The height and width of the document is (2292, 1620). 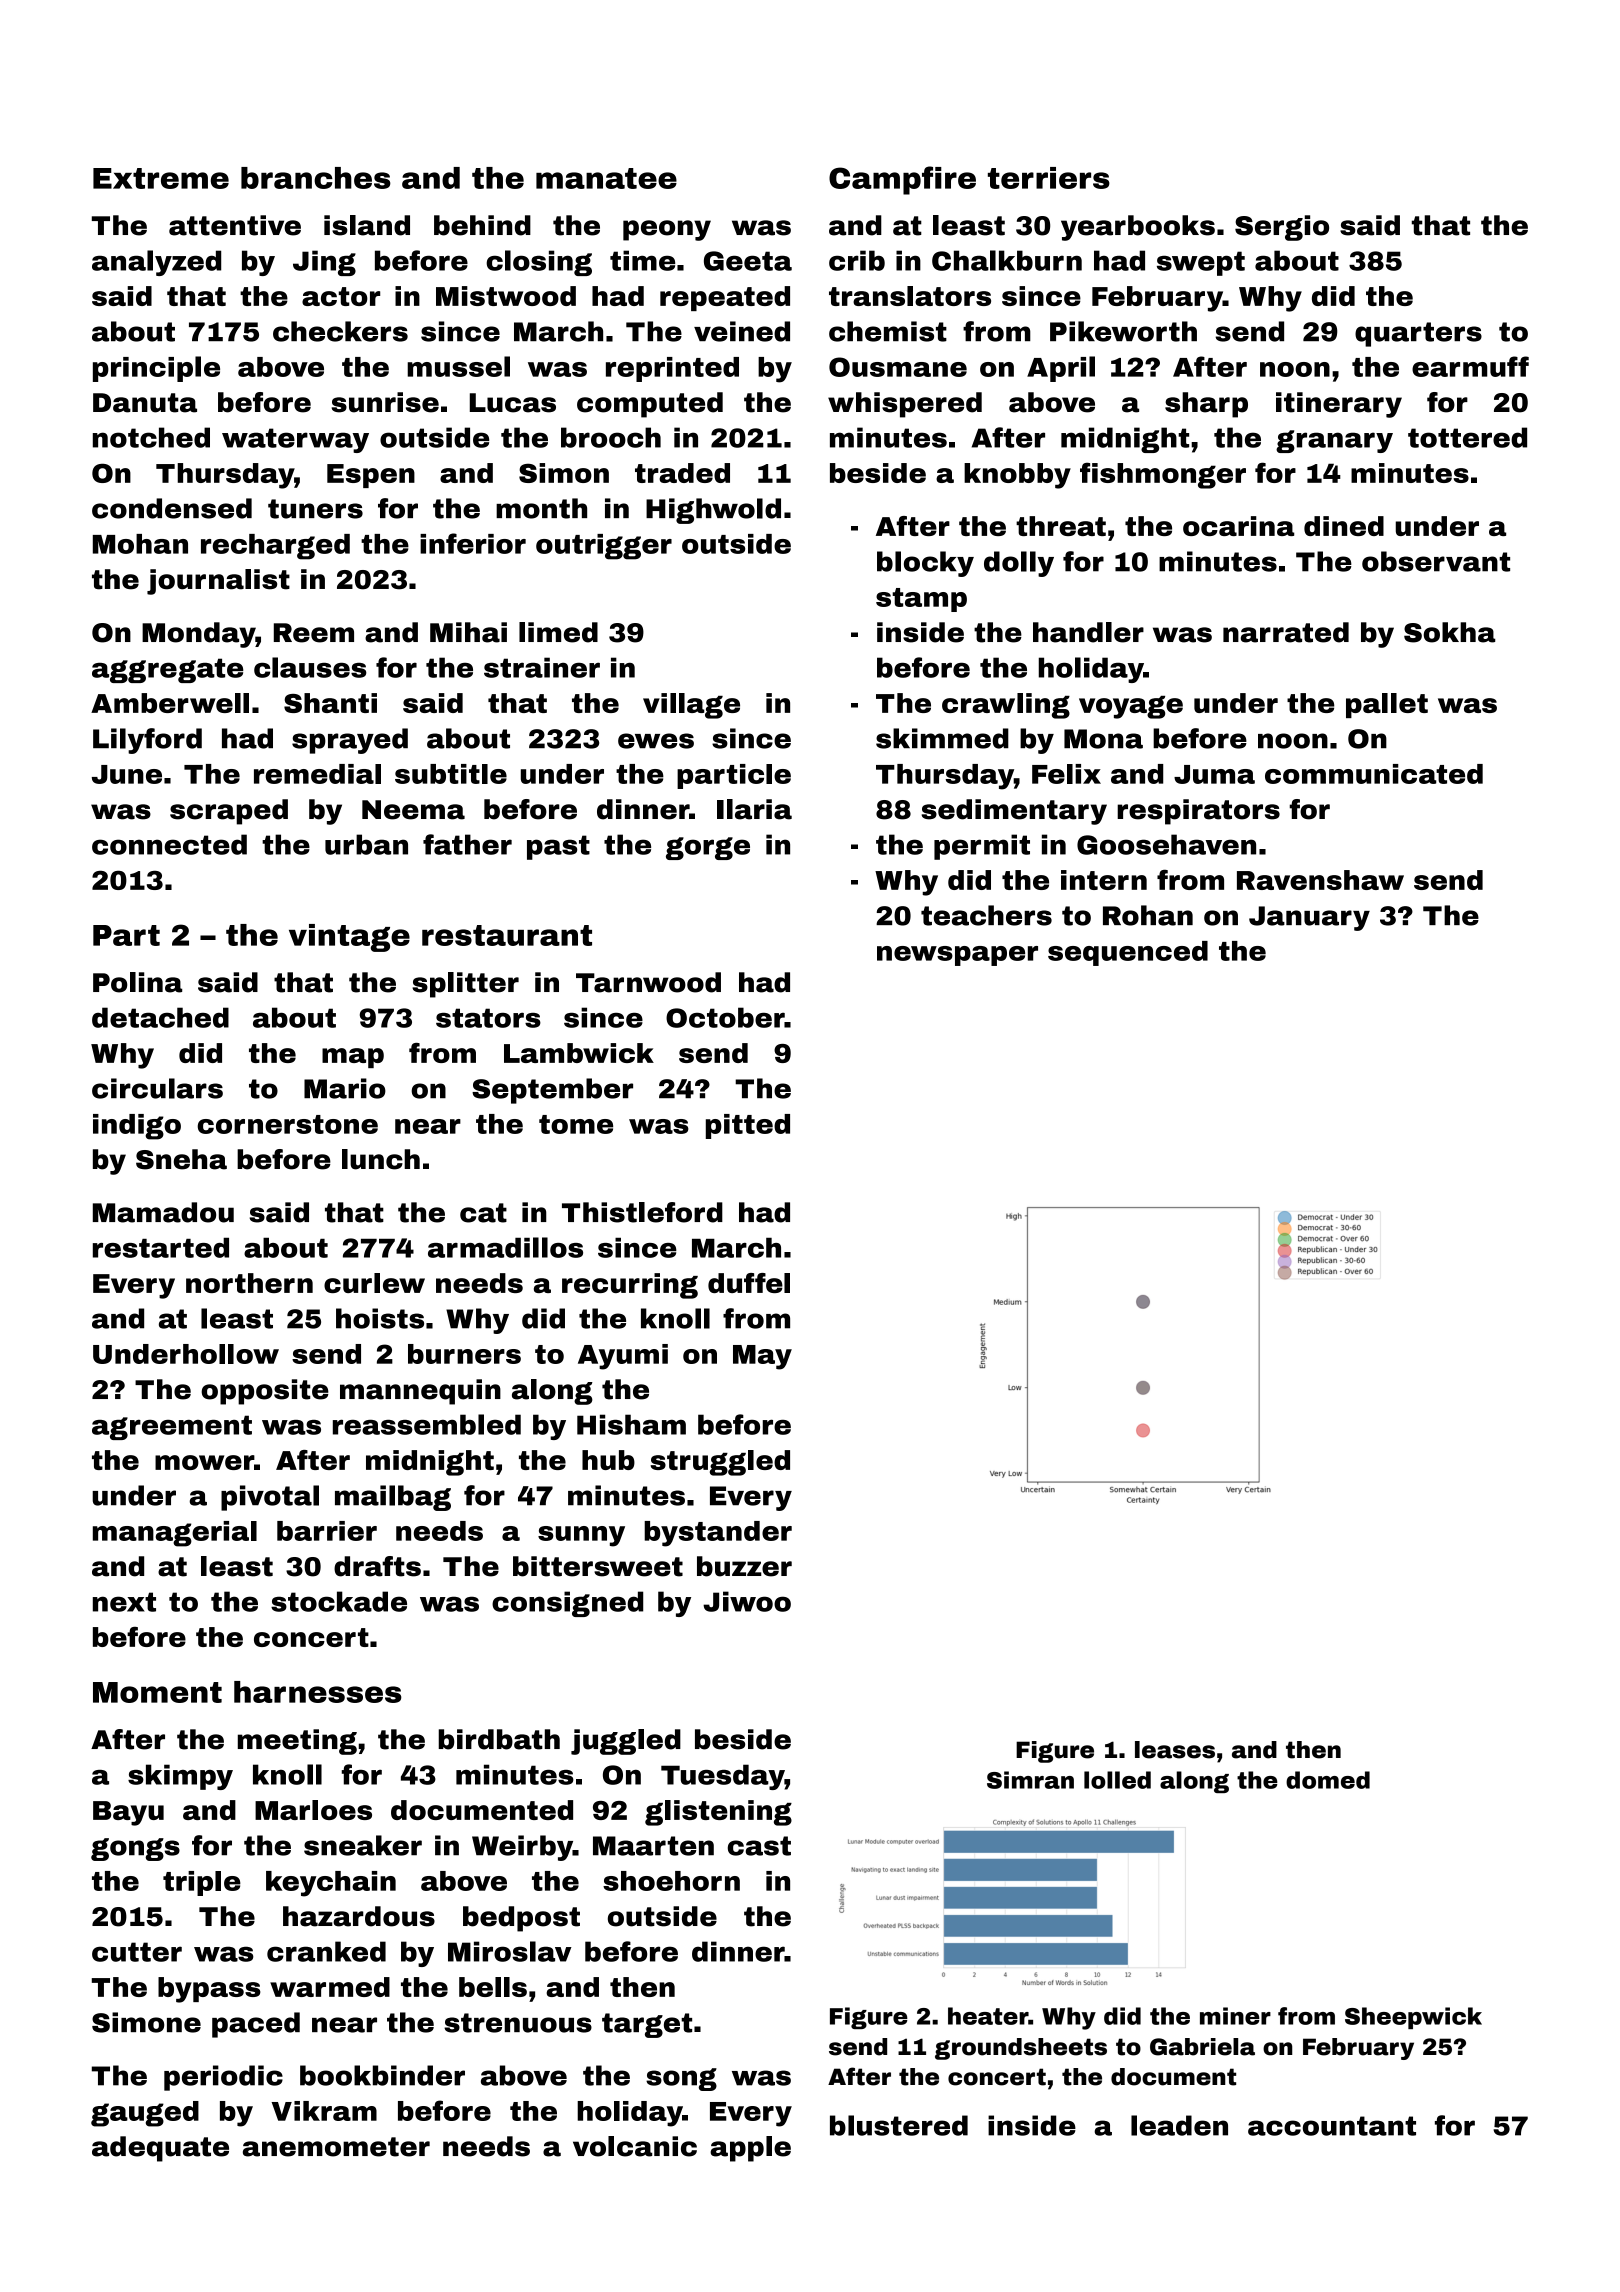 What do you see at coordinates (1235, 2016) in the document?
I see `miner` at bounding box center [1235, 2016].
